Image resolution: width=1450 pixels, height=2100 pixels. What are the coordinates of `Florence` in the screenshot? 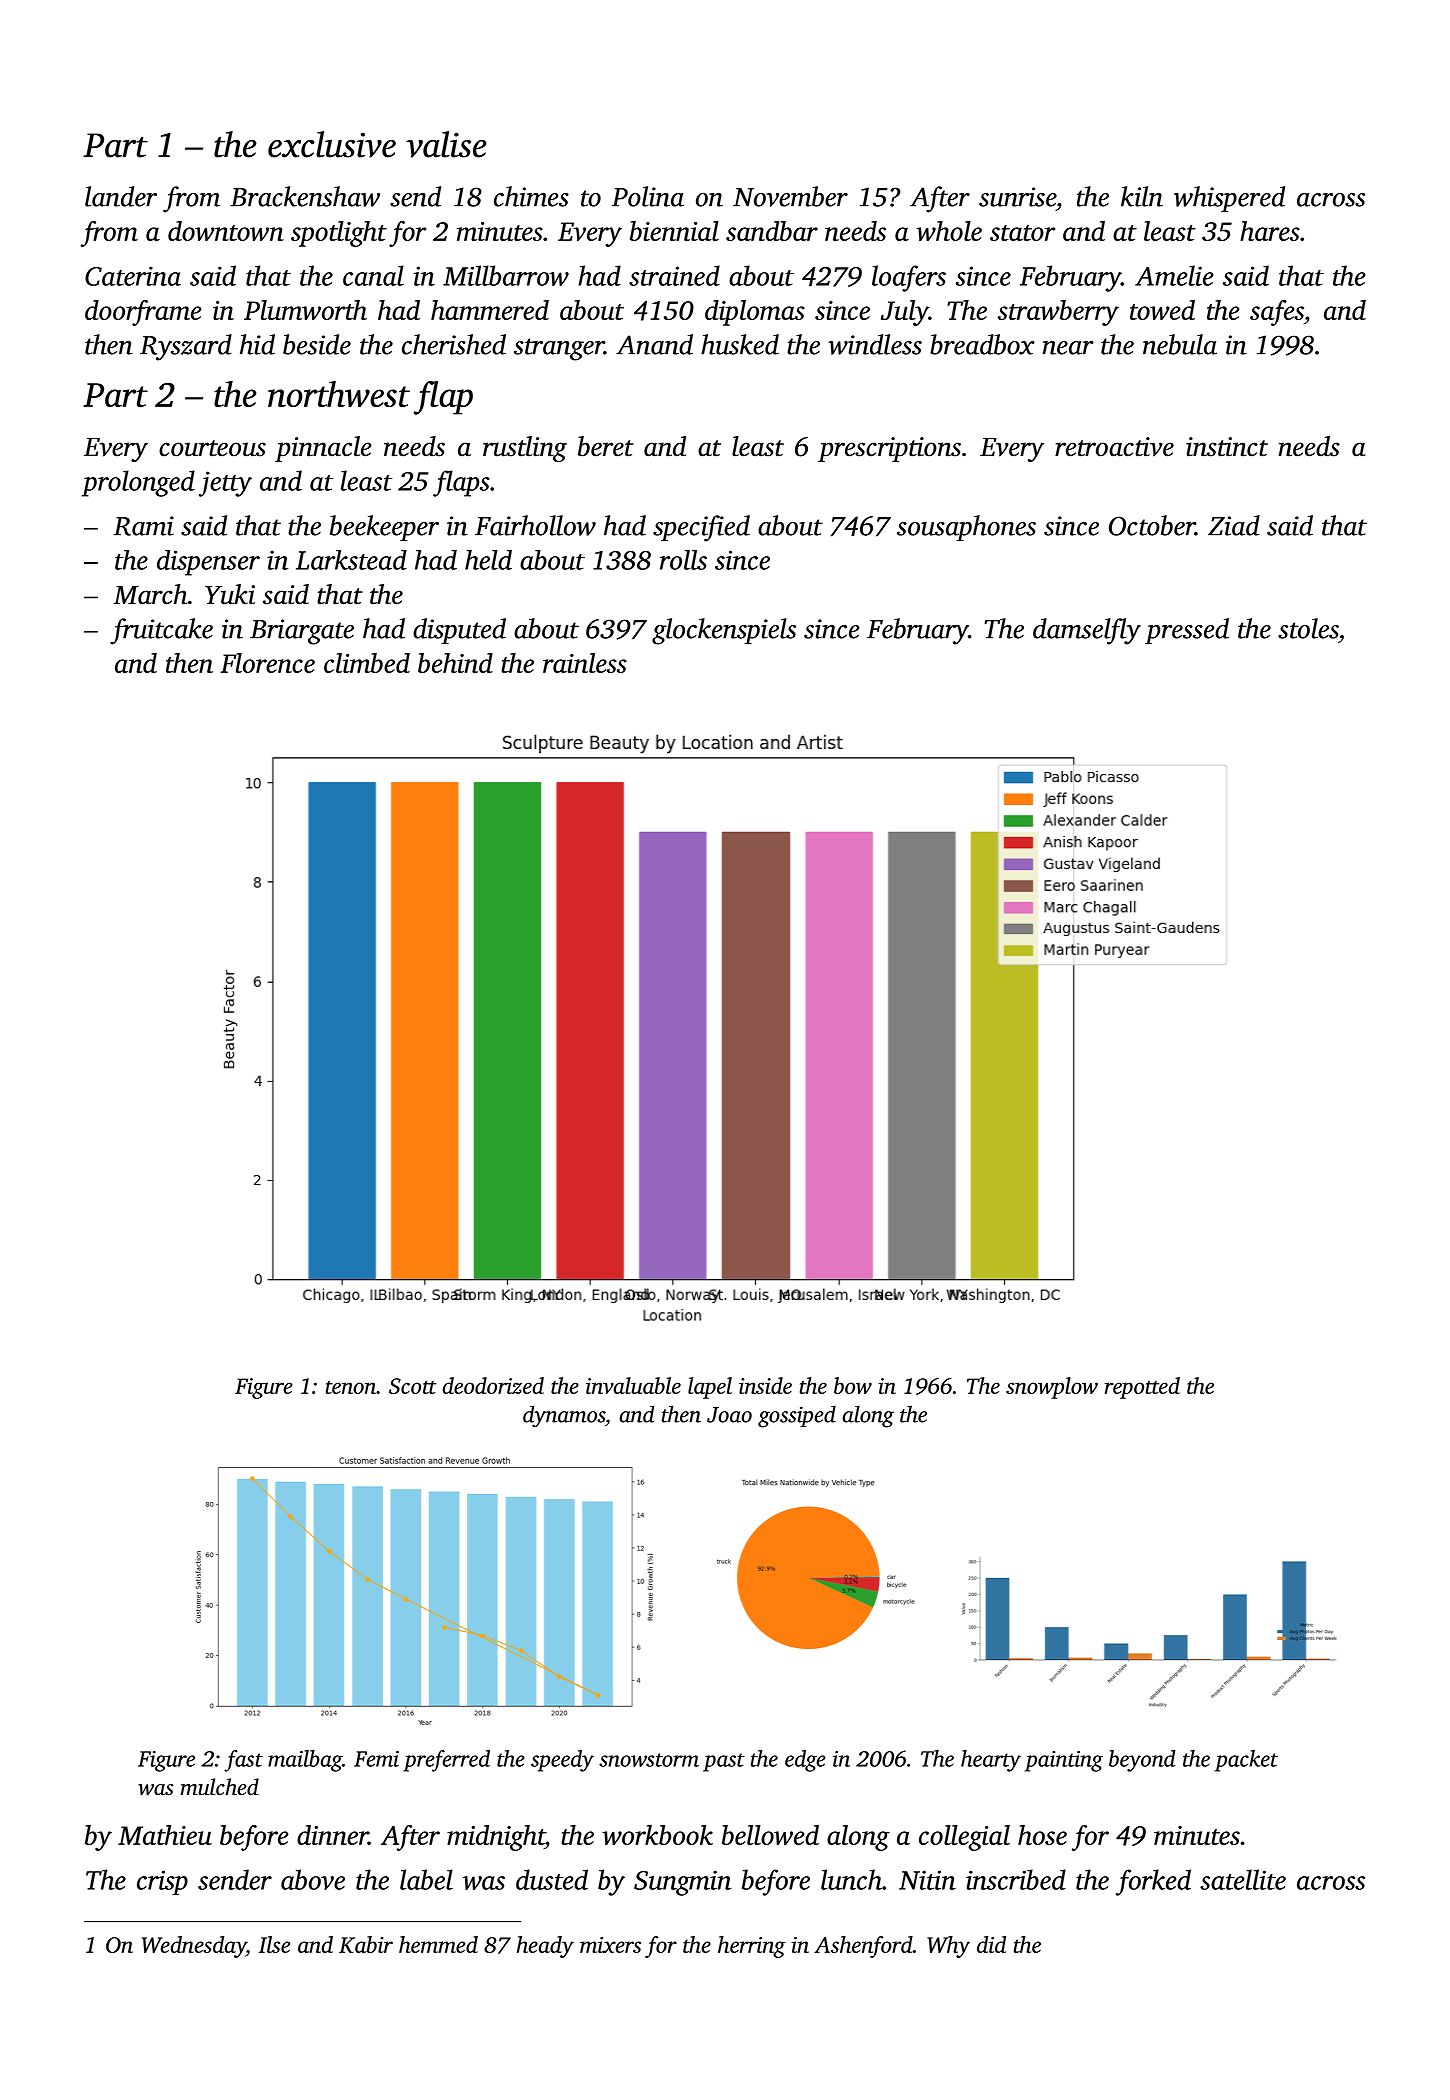 It's located at (267, 663).
